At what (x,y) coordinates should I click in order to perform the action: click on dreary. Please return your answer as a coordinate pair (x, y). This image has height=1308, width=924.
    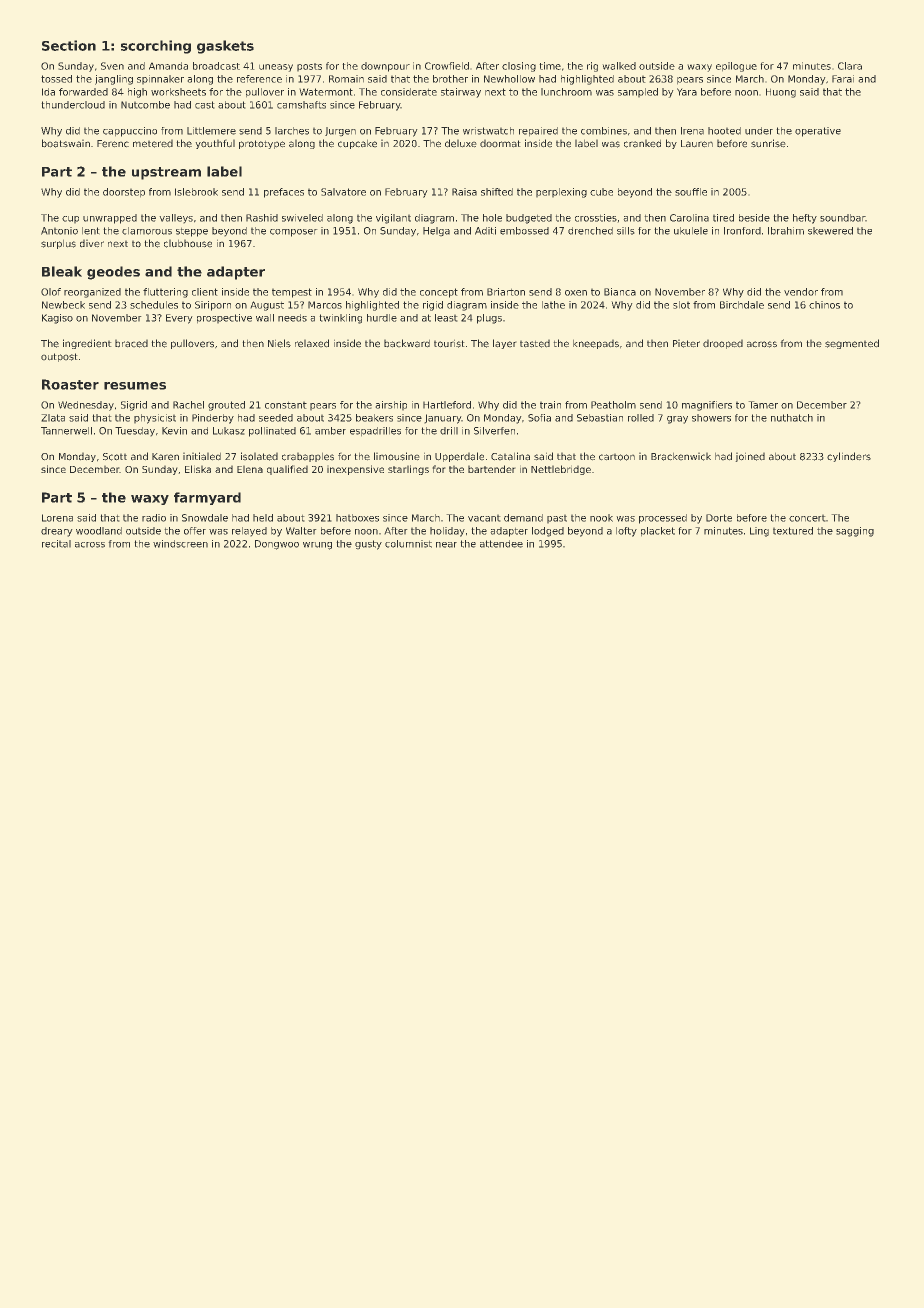
    Looking at the image, I should click on (57, 532).
